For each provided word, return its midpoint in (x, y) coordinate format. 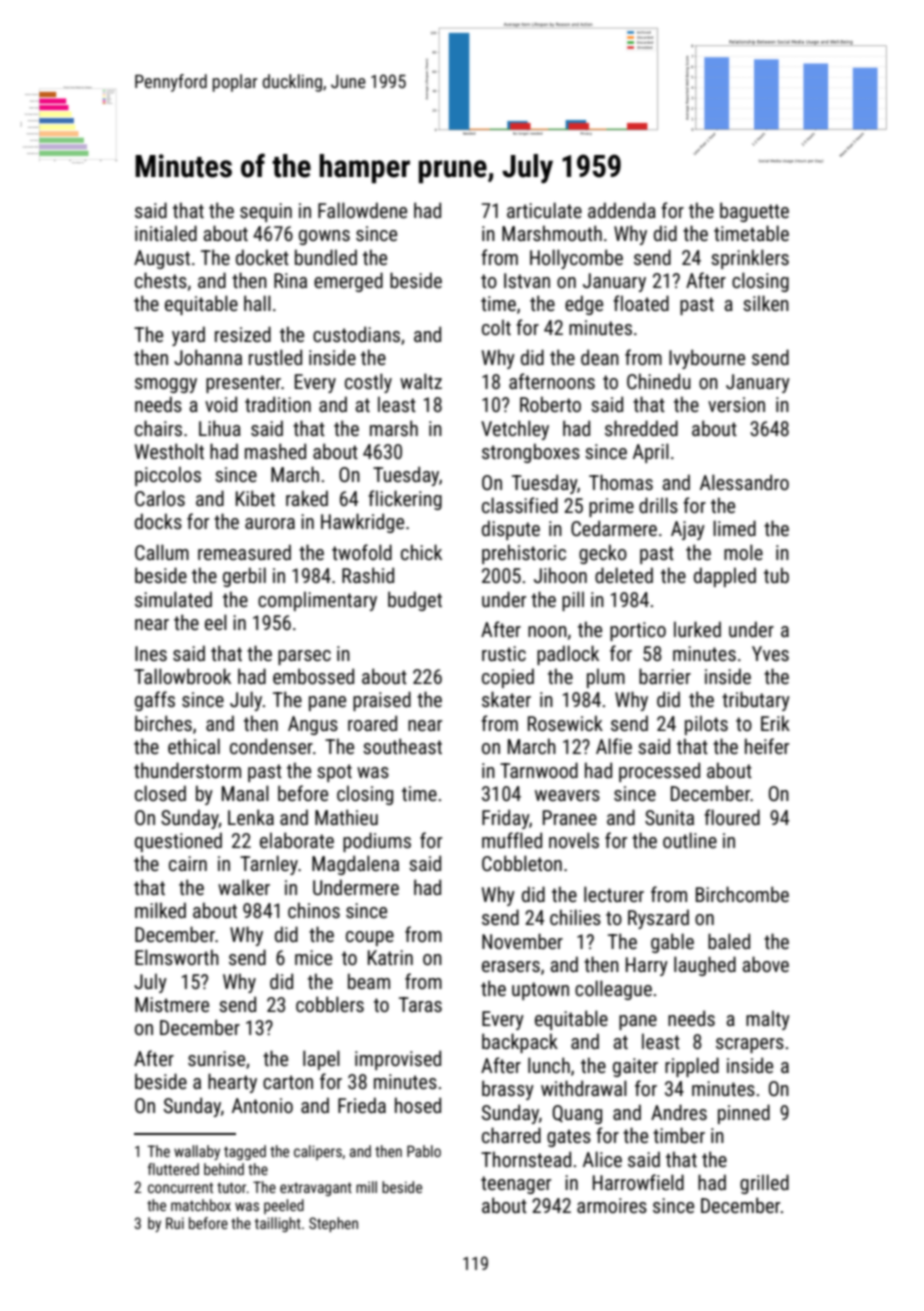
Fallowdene (362, 210)
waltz (421, 381)
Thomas (621, 482)
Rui (175, 1223)
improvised (398, 1060)
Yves (770, 653)
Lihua (220, 428)
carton (288, 1082)
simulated (173, 599)
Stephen (333, 1224)
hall (257, 303)
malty (768, 1020)
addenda (622, 210)
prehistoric (524, 554)
